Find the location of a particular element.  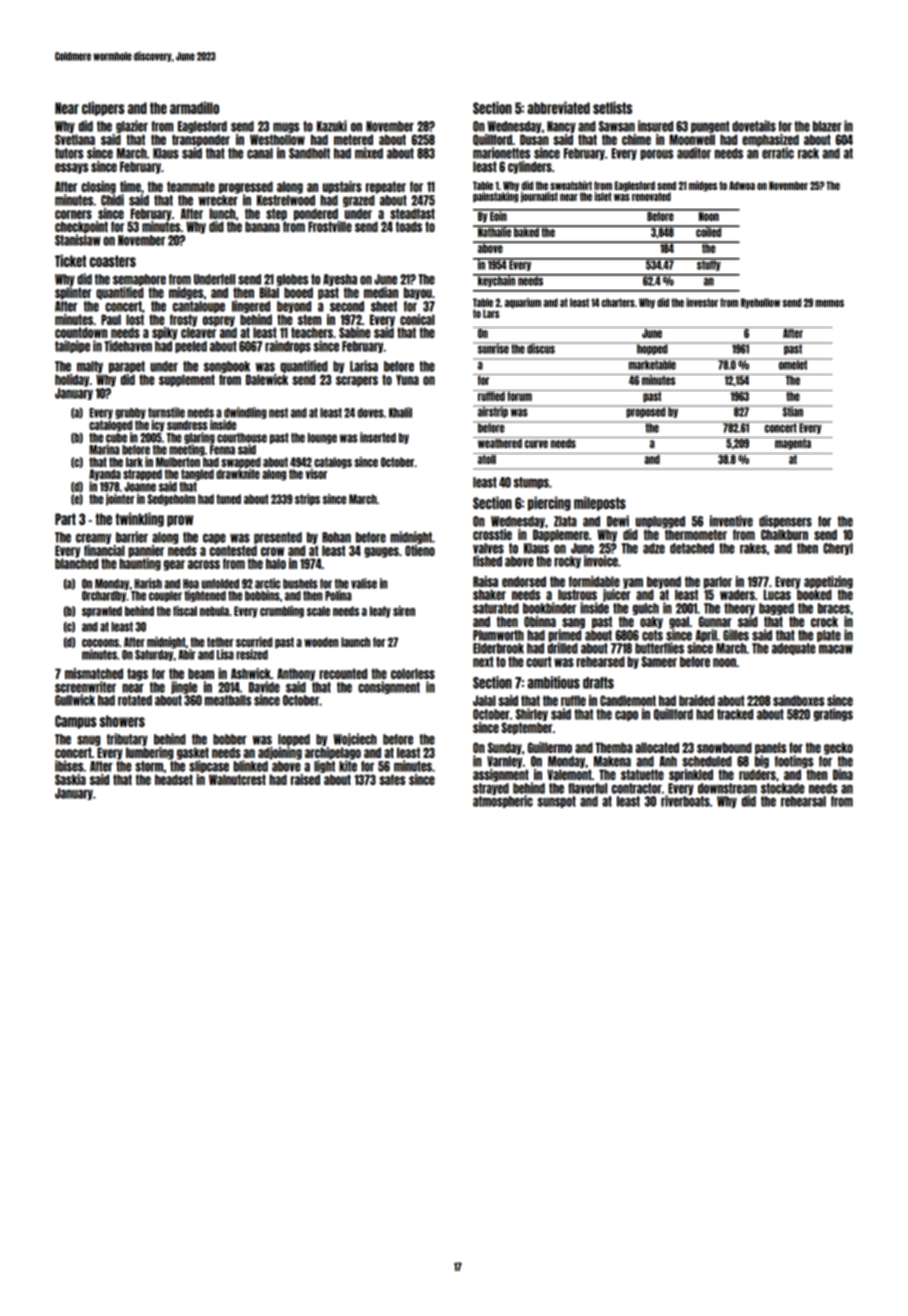

gauges is located at coordinates (381, 552).
